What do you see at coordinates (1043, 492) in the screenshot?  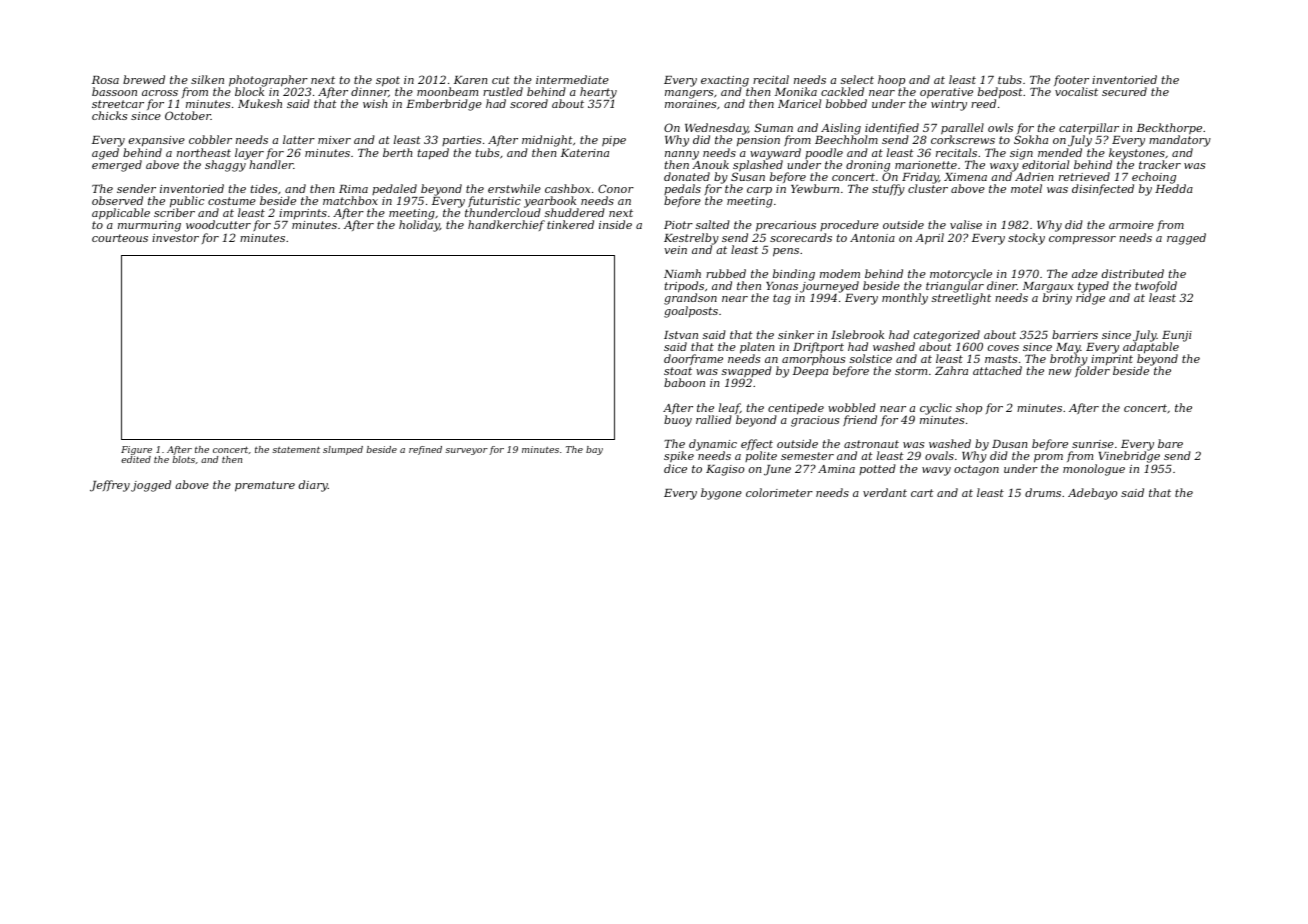 I see `drums` at bounding box center [1043, 492].
